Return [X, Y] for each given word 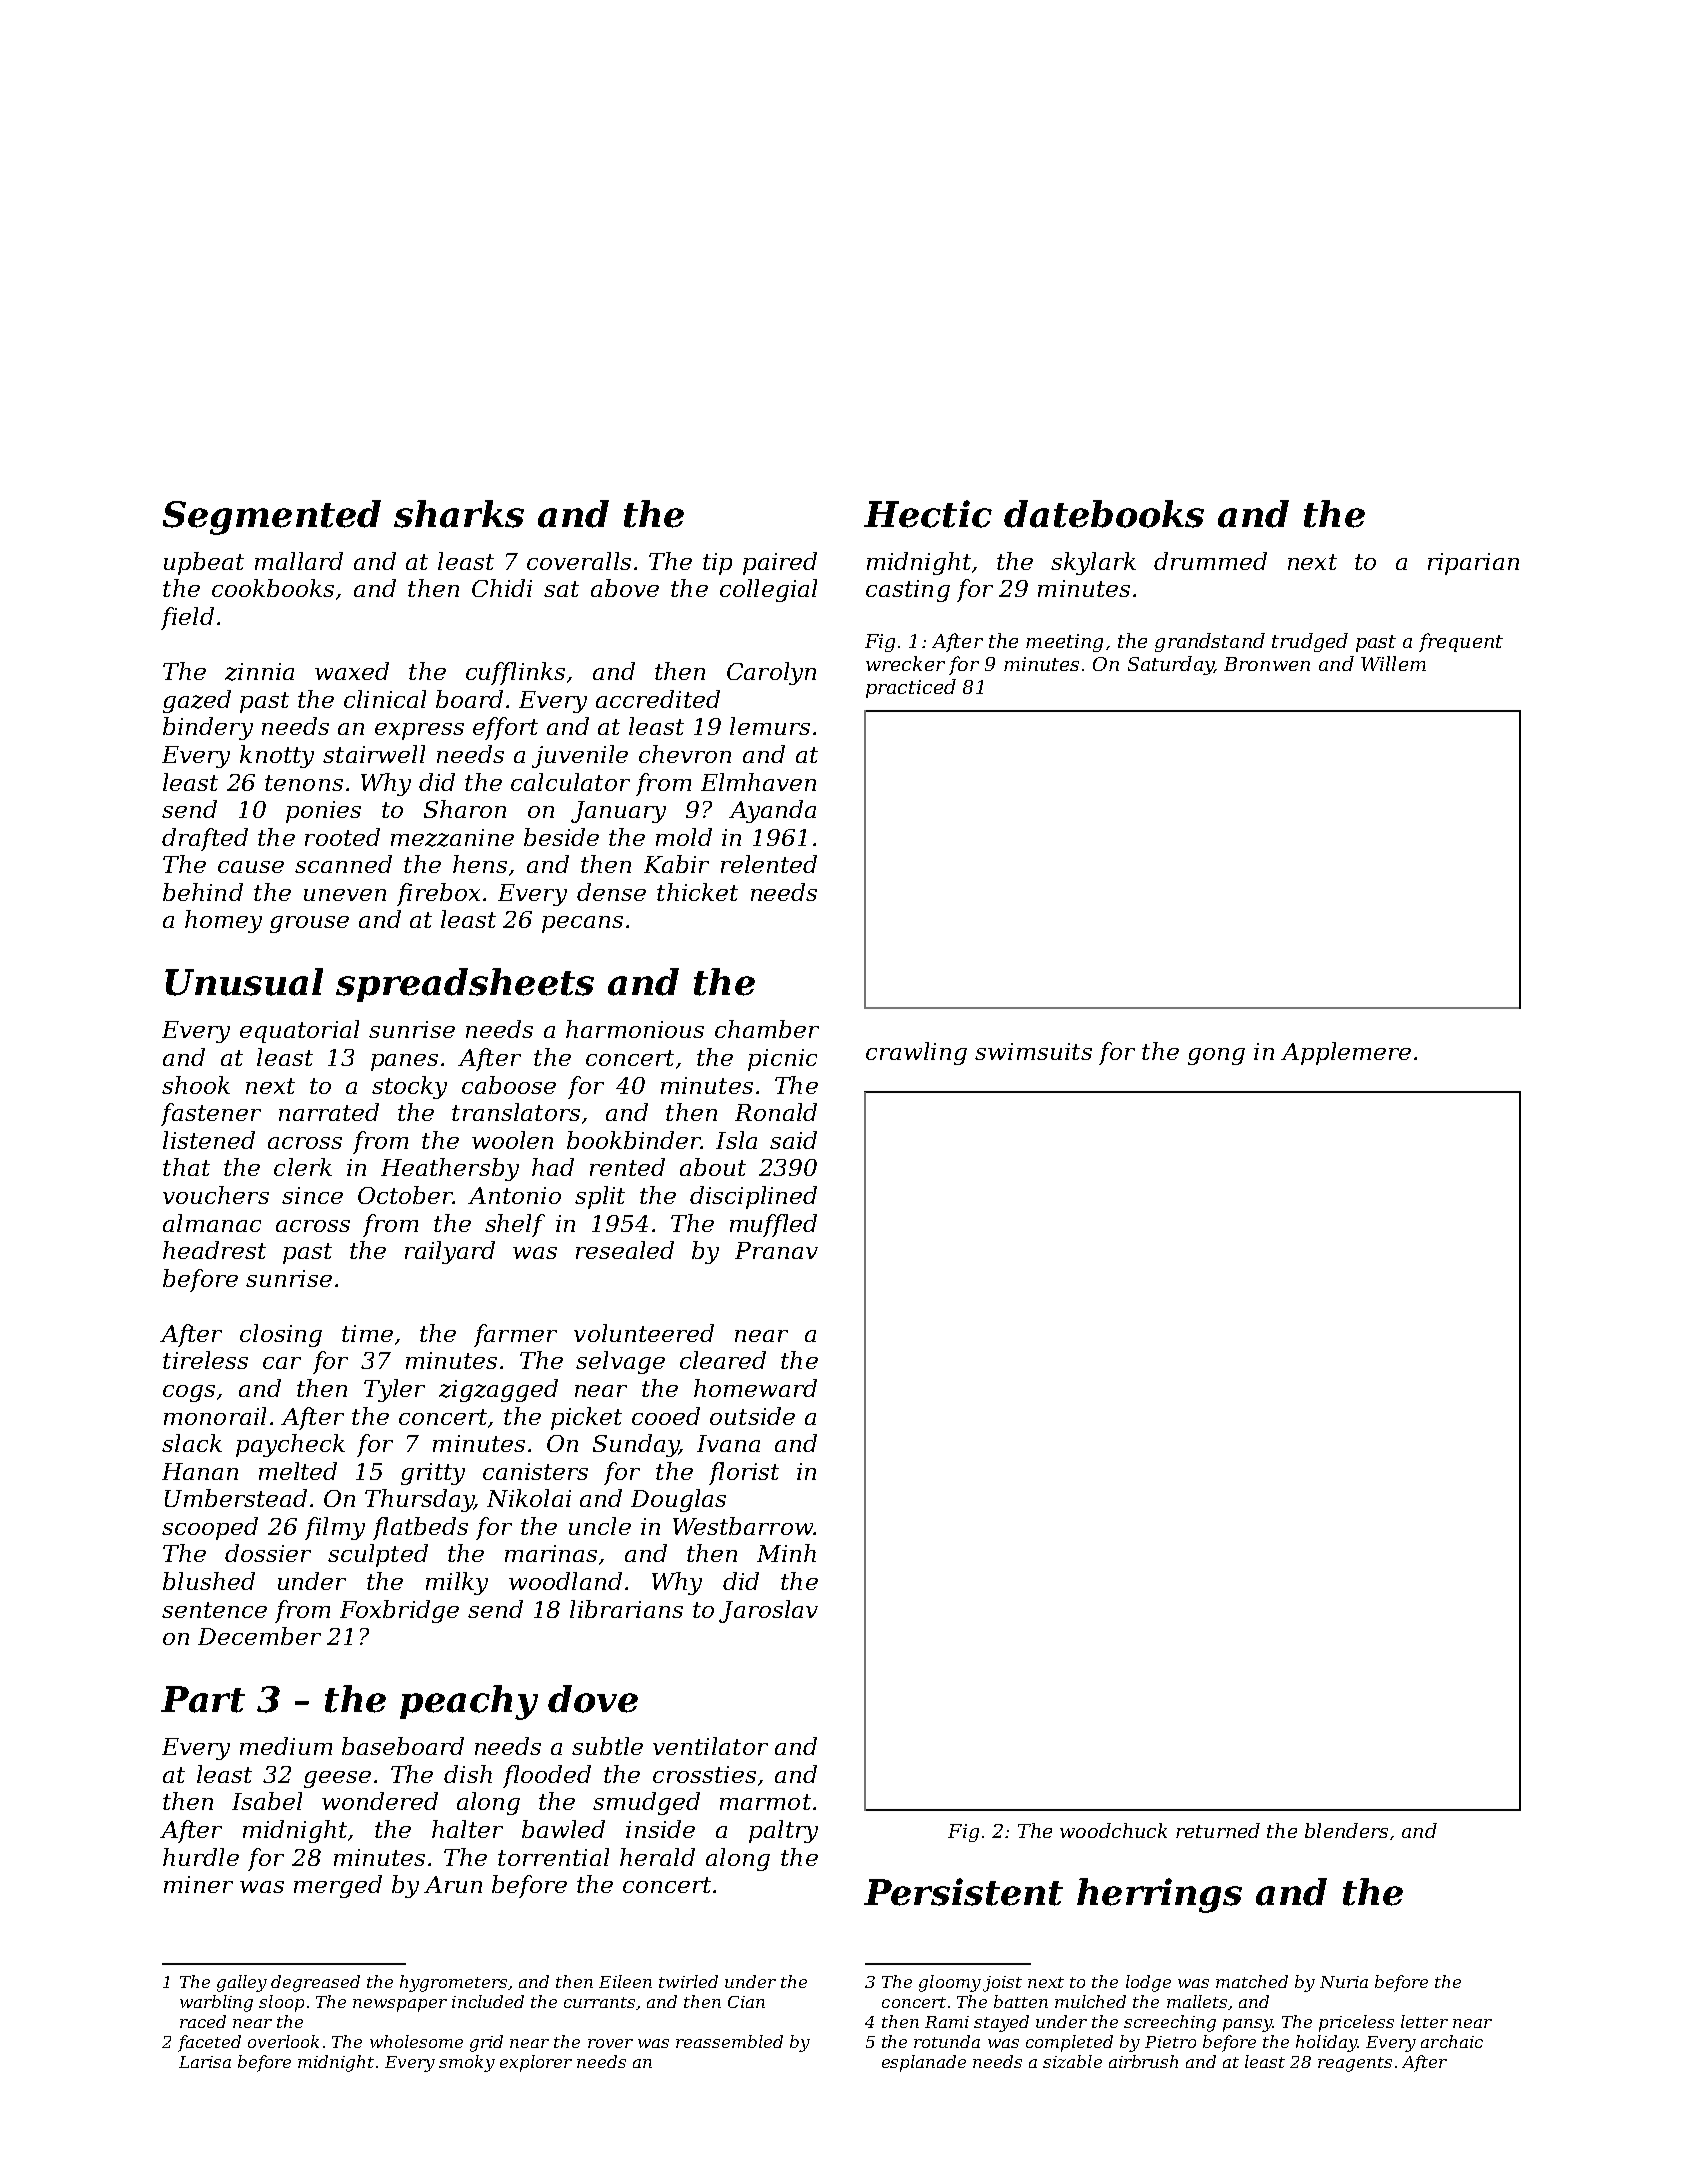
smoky [467, 2063]
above [625, 588]
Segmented [272, 517]
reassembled [729, 2041]
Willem [1393, 663]
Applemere [1346, 1053]
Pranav [776, 1250]
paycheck [290, 1445]
